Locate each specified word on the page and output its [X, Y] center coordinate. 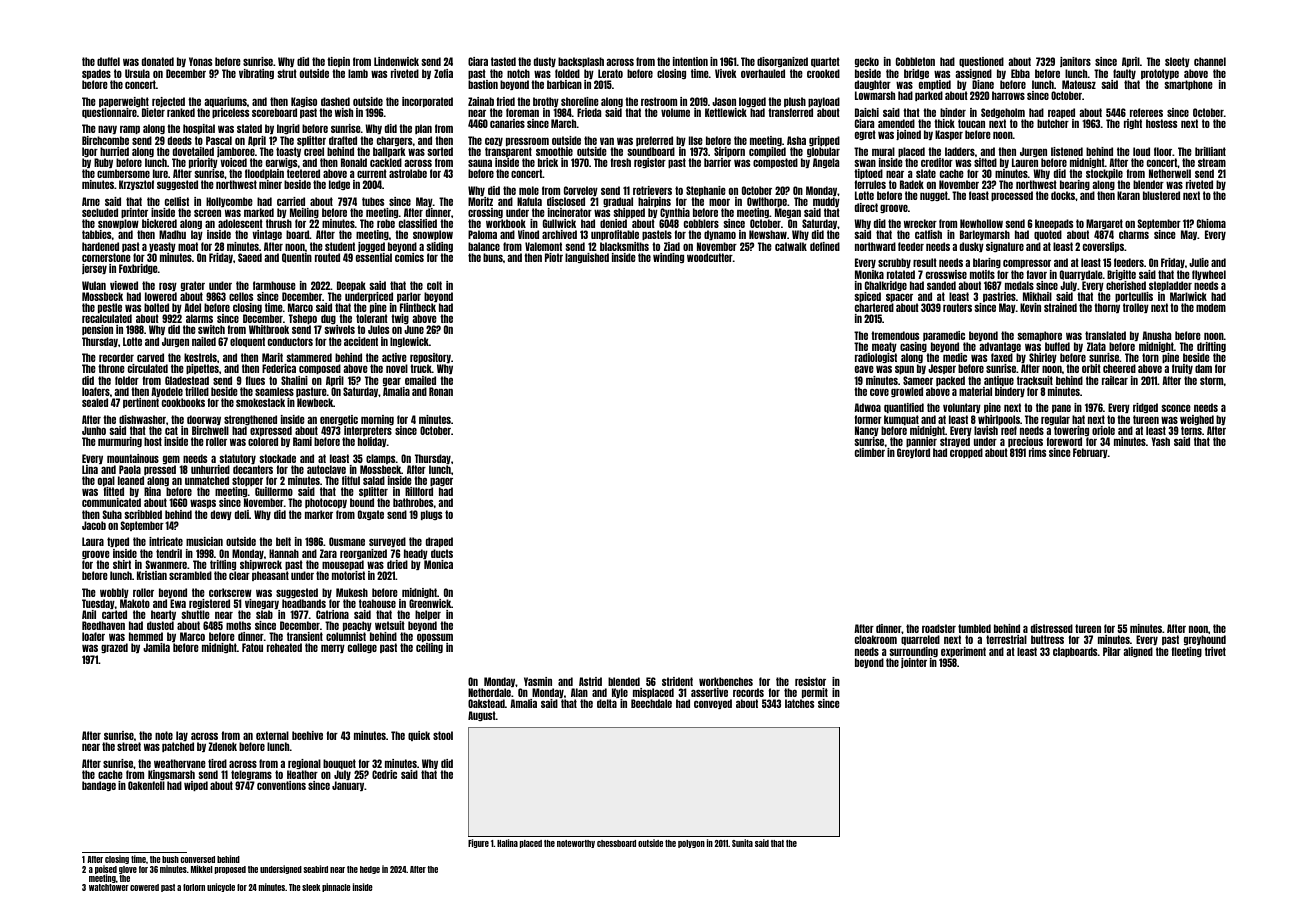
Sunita [742, 843]
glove [128, 870]
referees [1146, 112]
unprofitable [615, 235]
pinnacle [336, 887]
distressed [1052, 628]
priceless [230, 113]
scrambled [190, 575]
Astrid [590, 681]
